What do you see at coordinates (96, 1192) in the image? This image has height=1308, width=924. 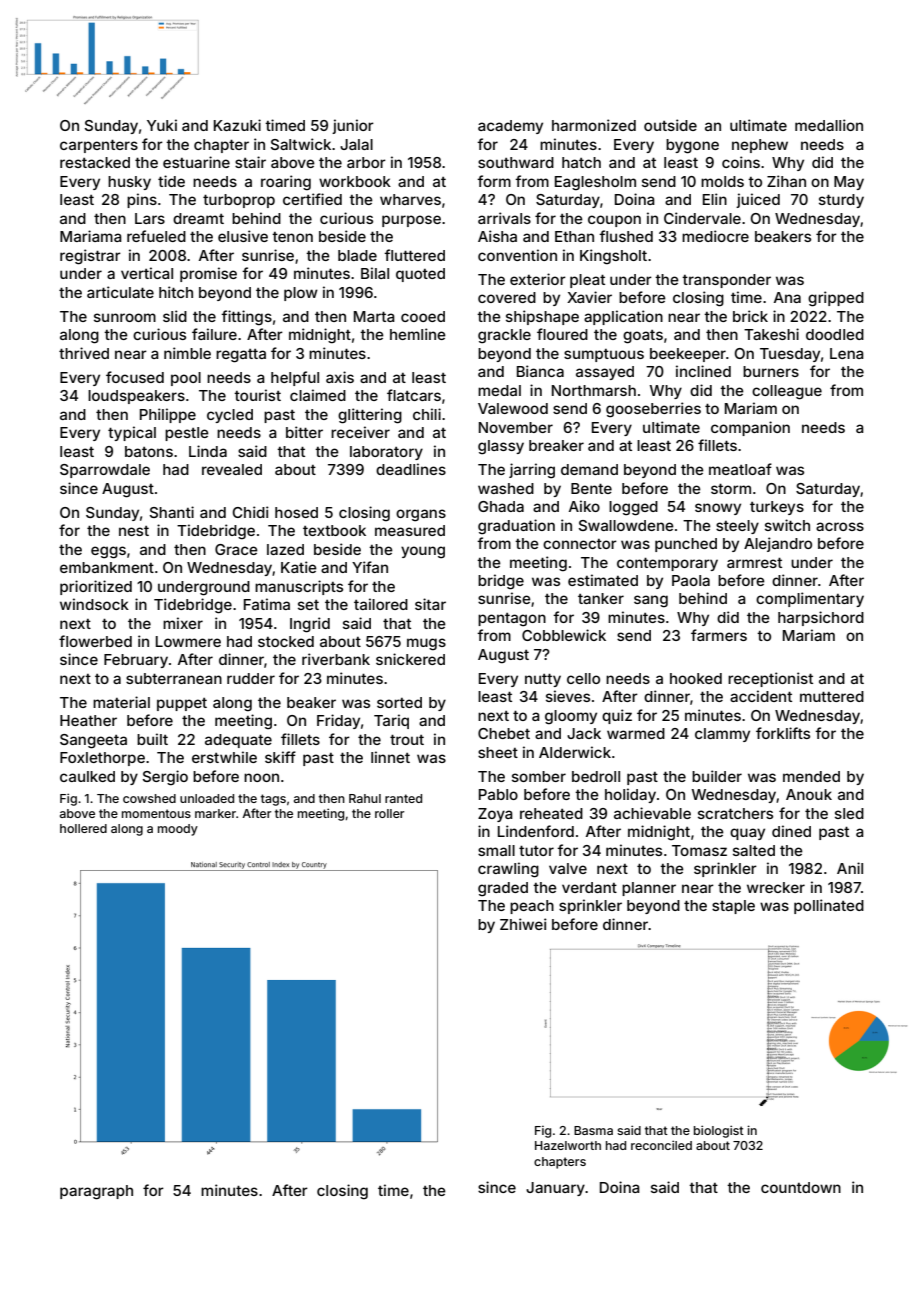 I see `paragraph` at bounding box center [96, 1192].
